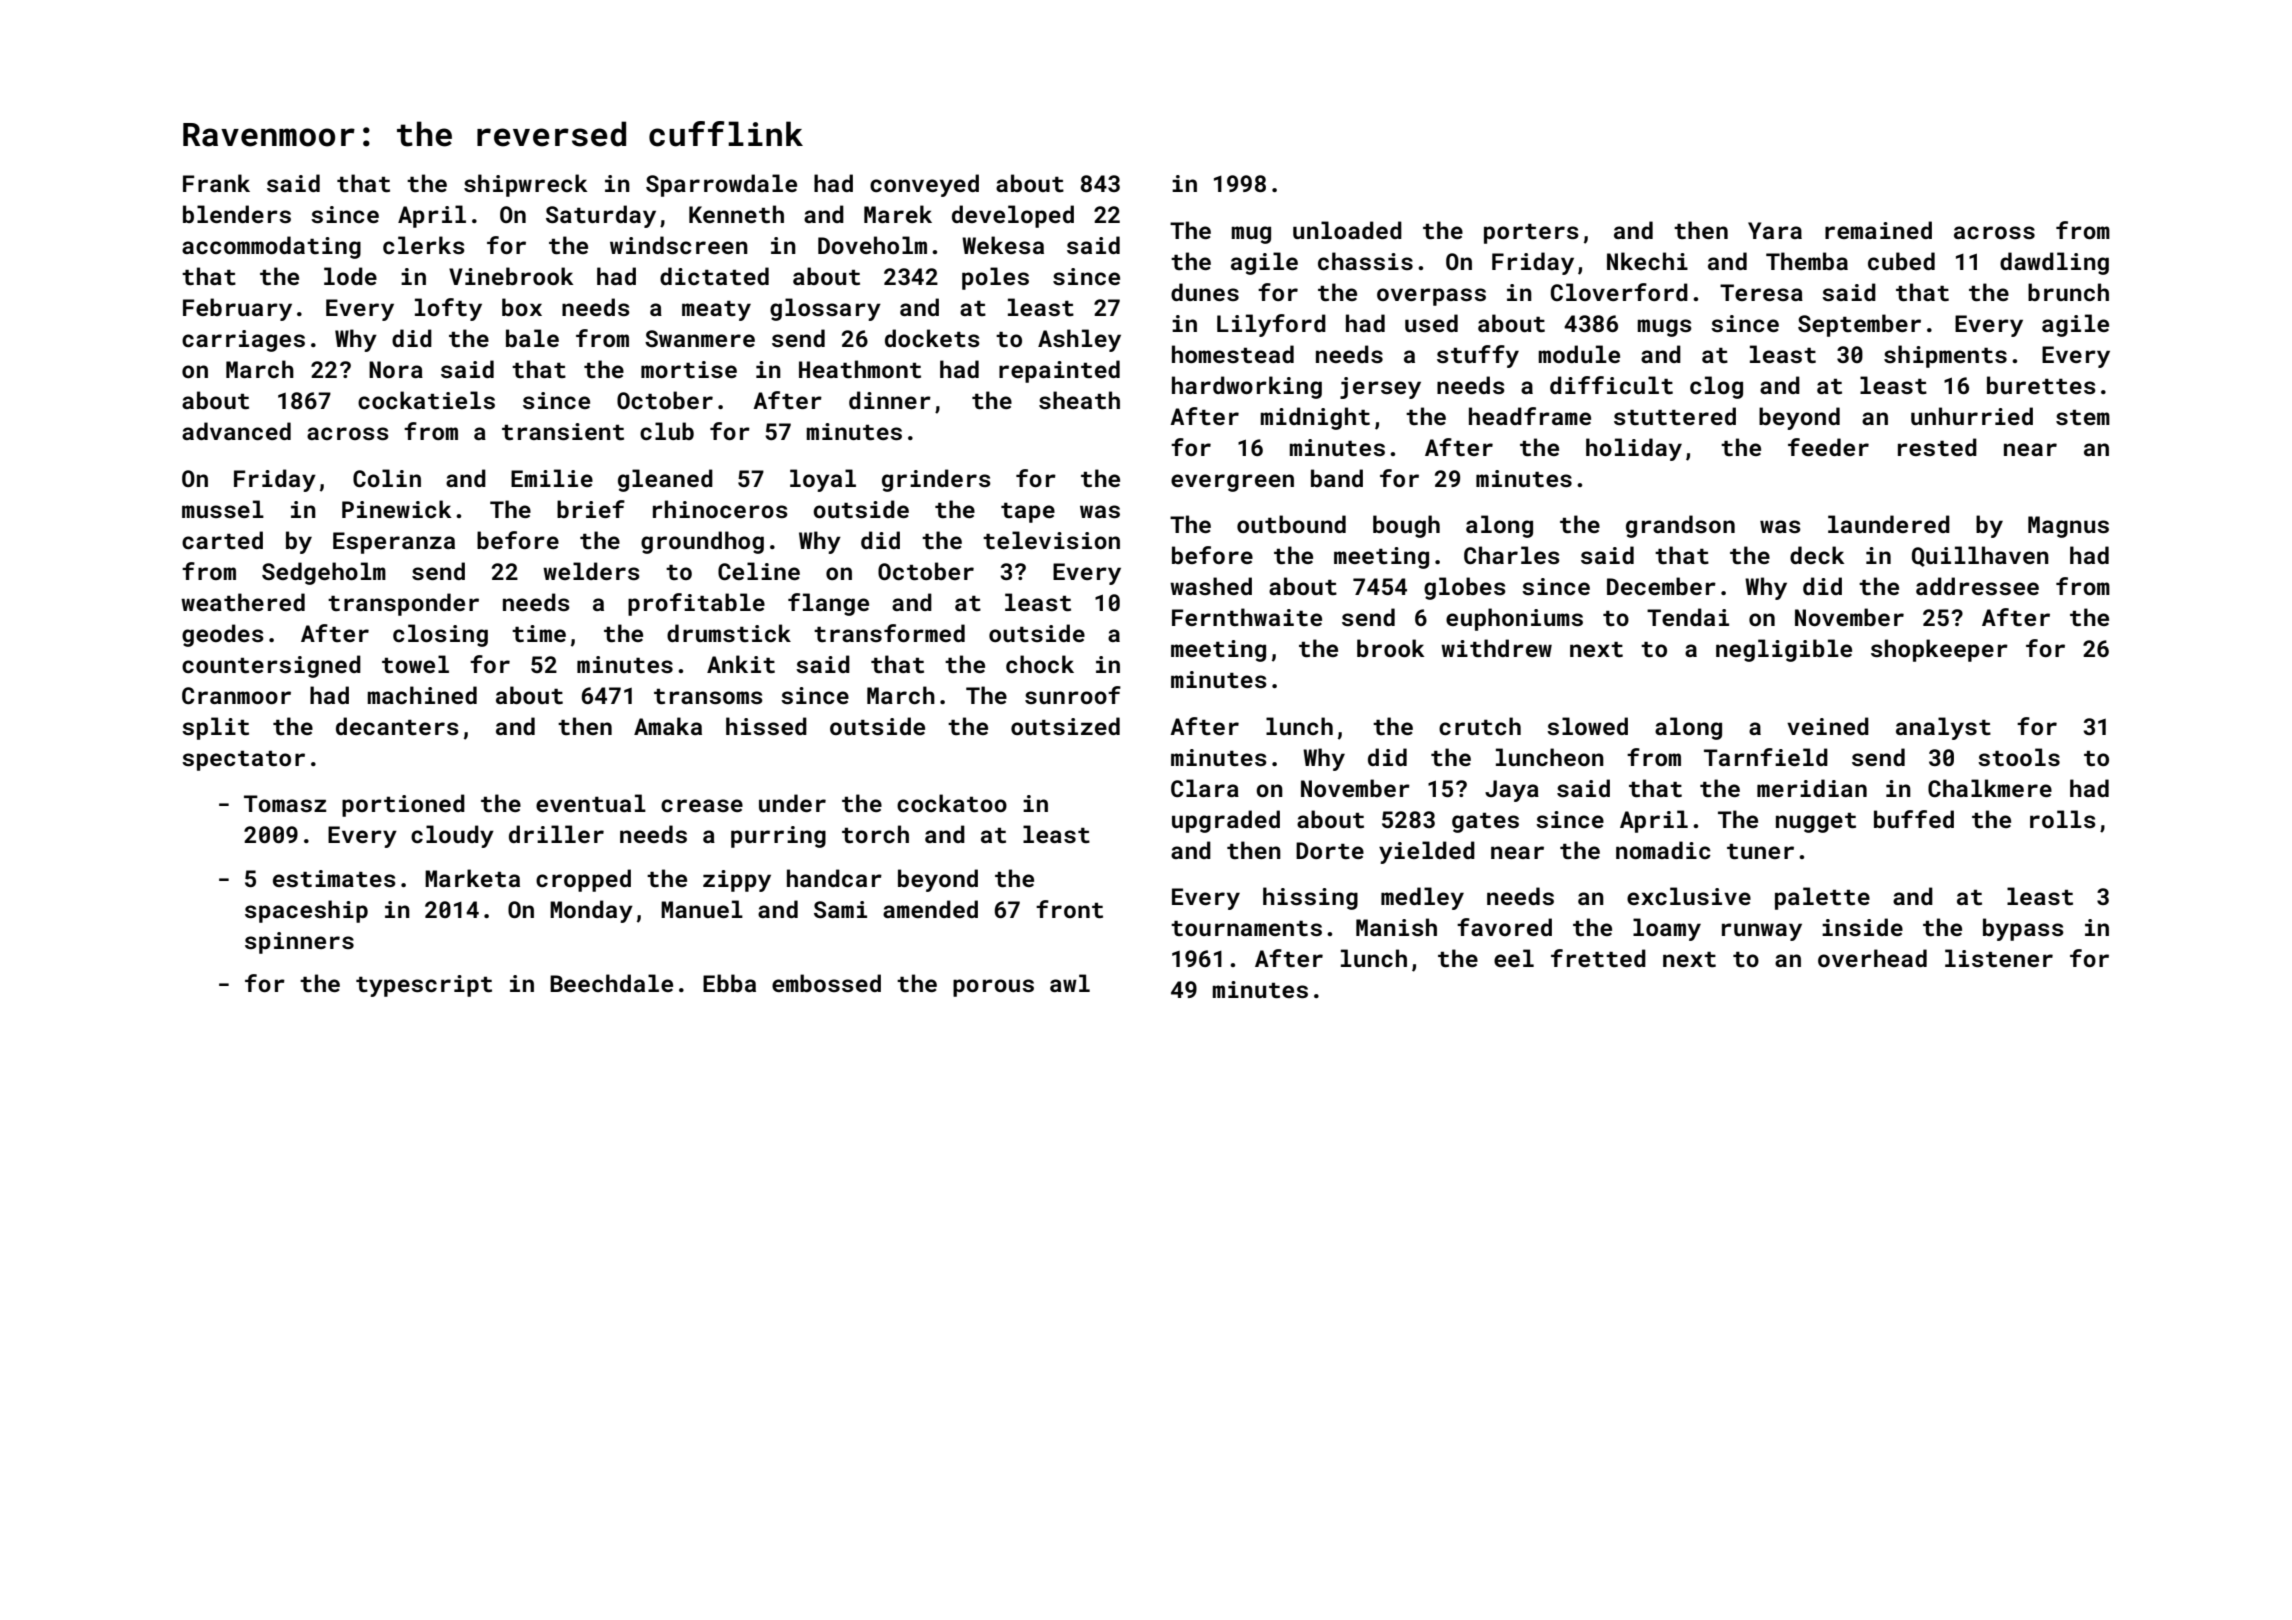 The width and height of the screenshot is (2292, 1620). What do you see at coordinates (736, 214) in the screenshot?
I see `Kenneth` at bounding box center [736, 214].
